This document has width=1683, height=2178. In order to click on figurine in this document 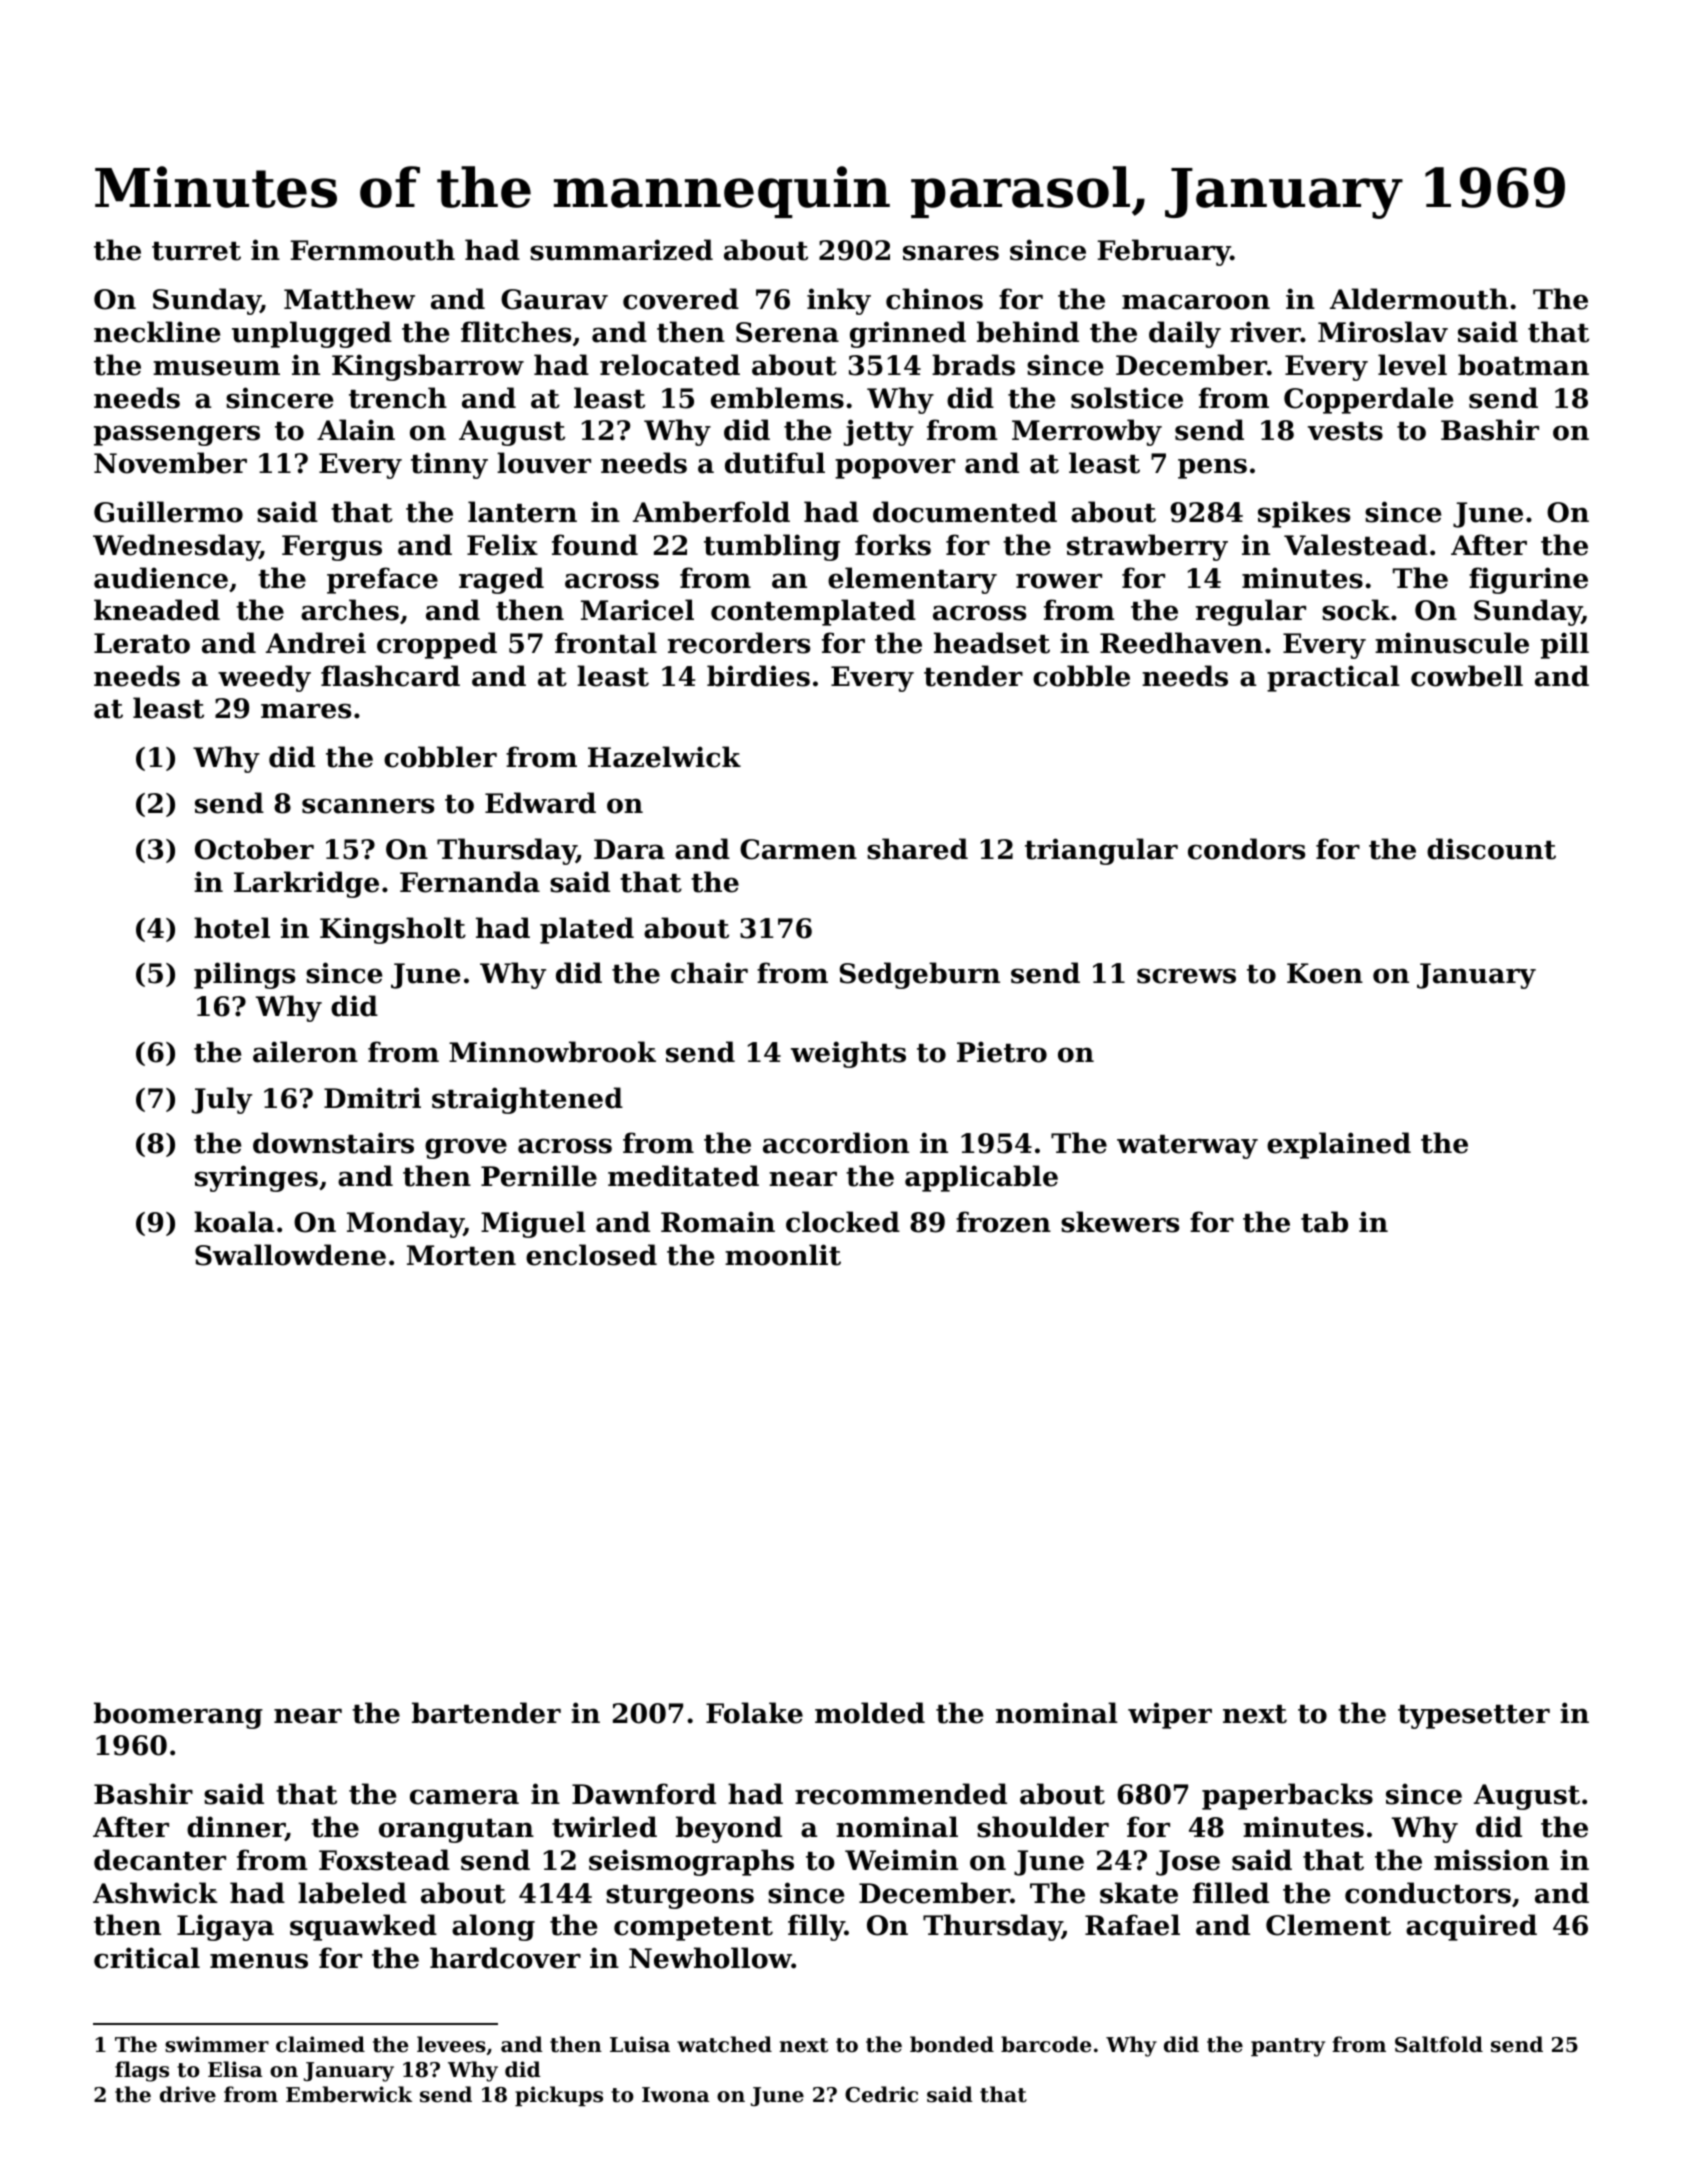, I will do `click(1528, 580)`.
